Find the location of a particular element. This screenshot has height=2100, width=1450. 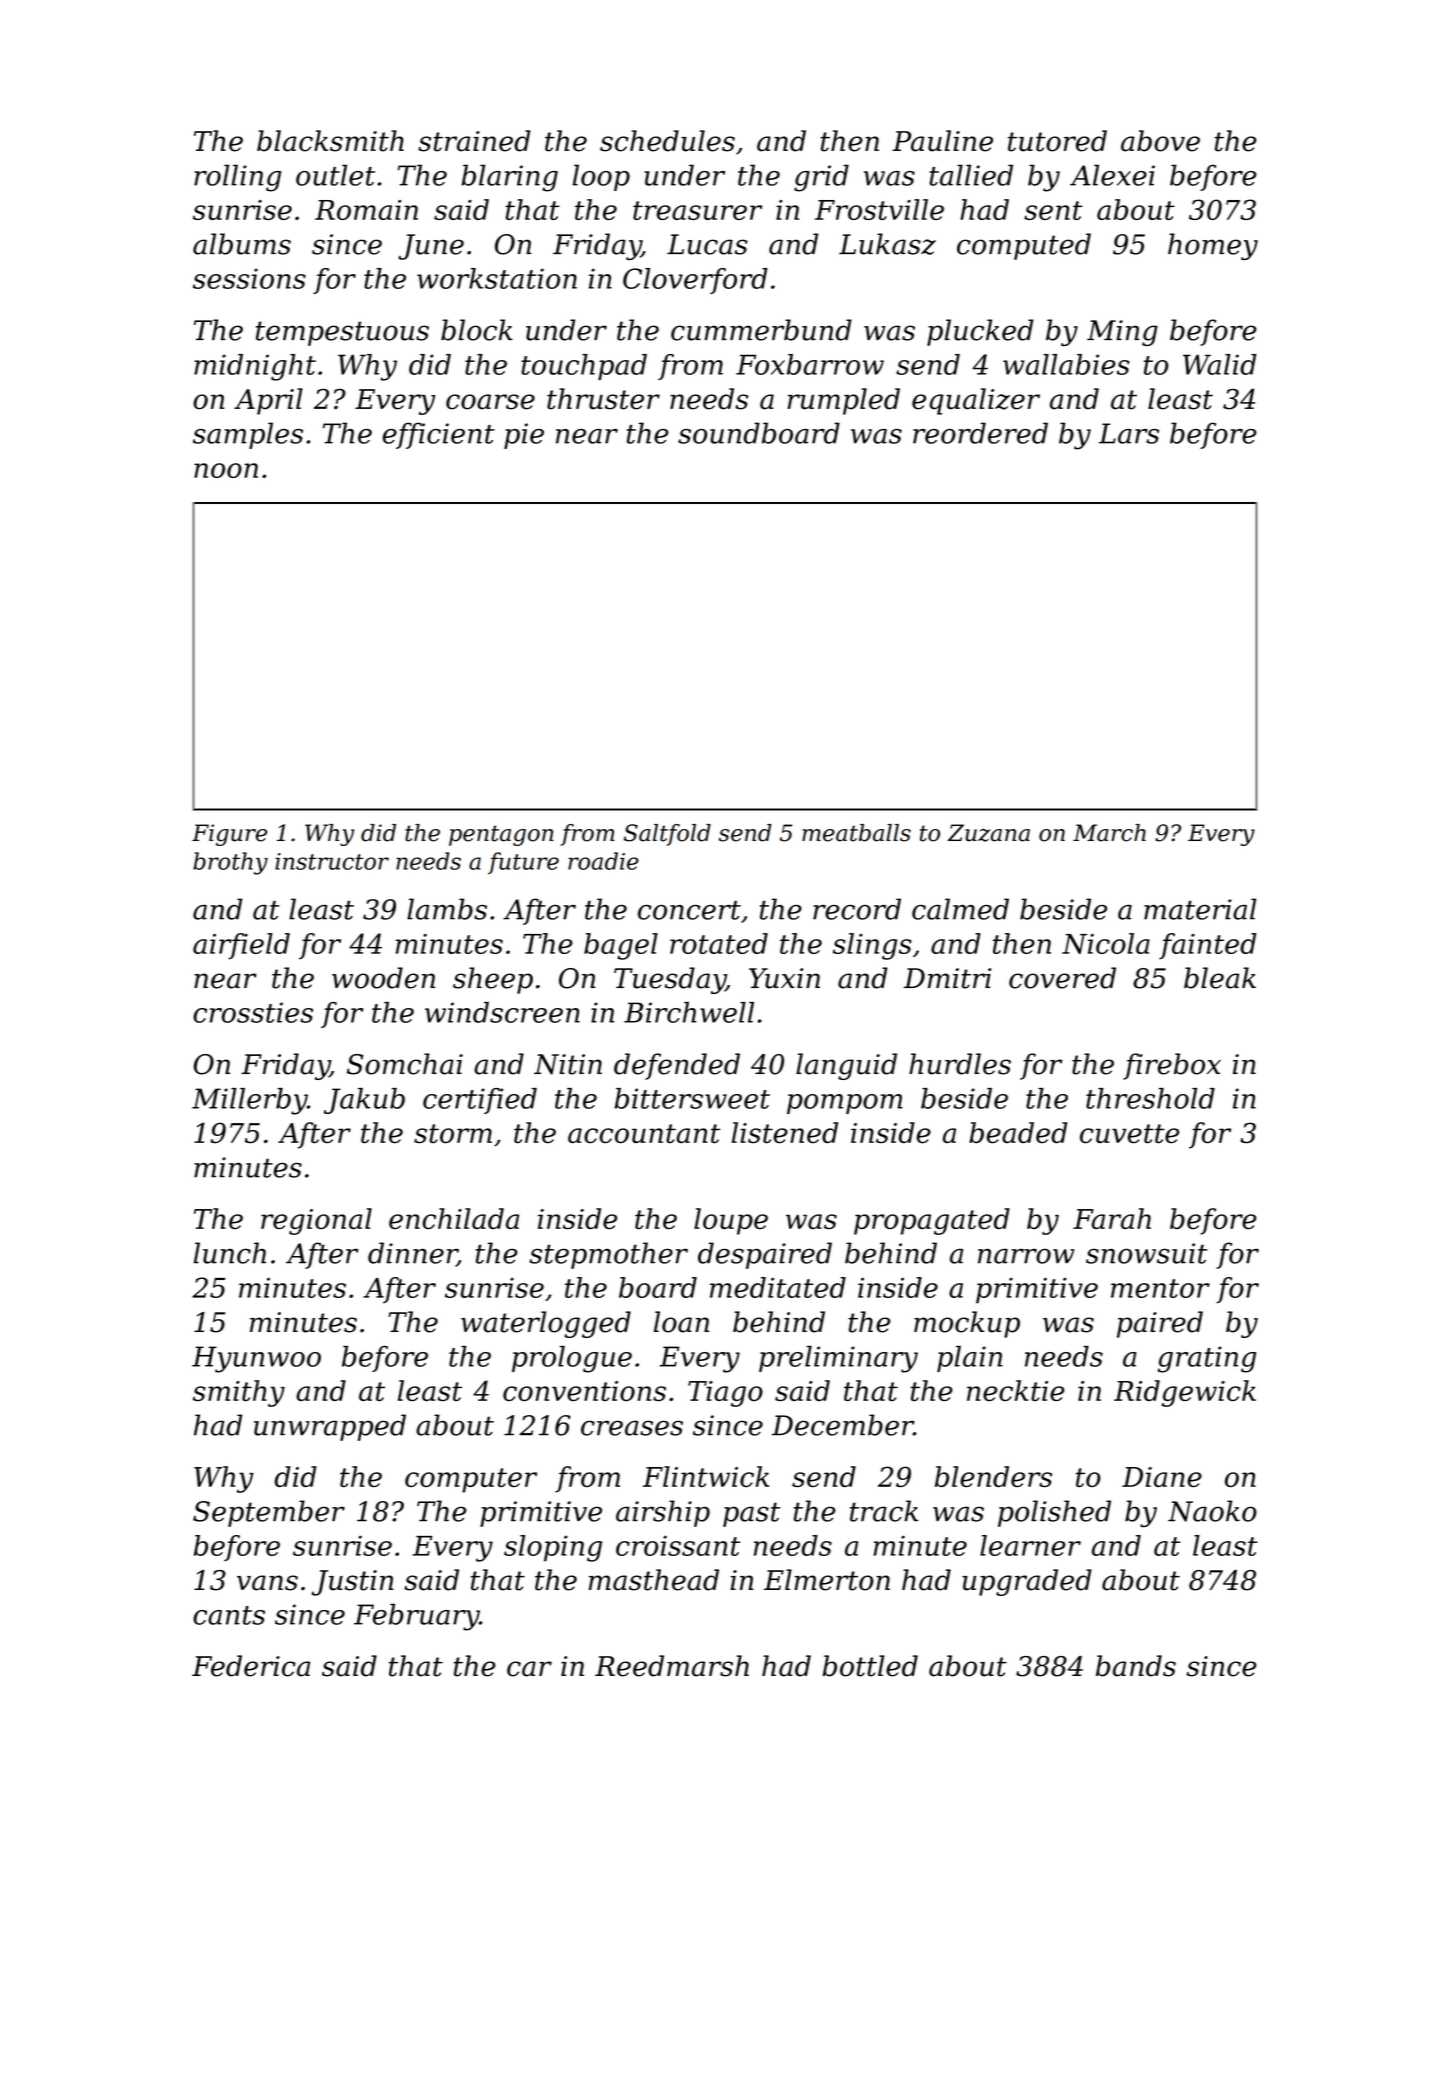

material is located at coordinates (1200, 909).
